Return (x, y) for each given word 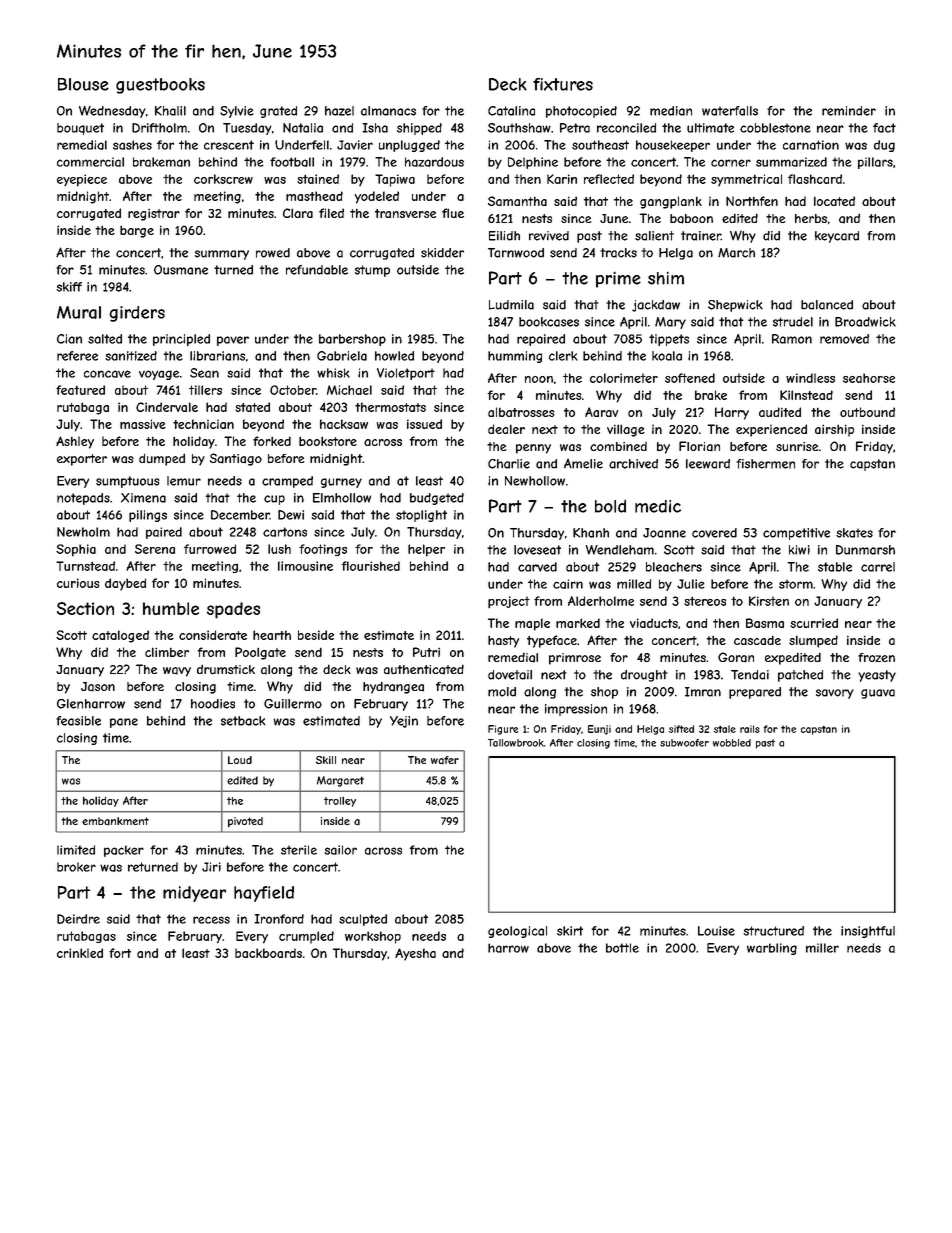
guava (878, 694)
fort (120, 953)
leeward (708, 464)
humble (171, 608)
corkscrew (223, 179)
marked (578, 623)
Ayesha (415, 954)
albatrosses (521, 412)
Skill (326, 760)
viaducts (654, 623)
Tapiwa (395, 180)
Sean (204, 373)
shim (666, 278)
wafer (445, 760)
